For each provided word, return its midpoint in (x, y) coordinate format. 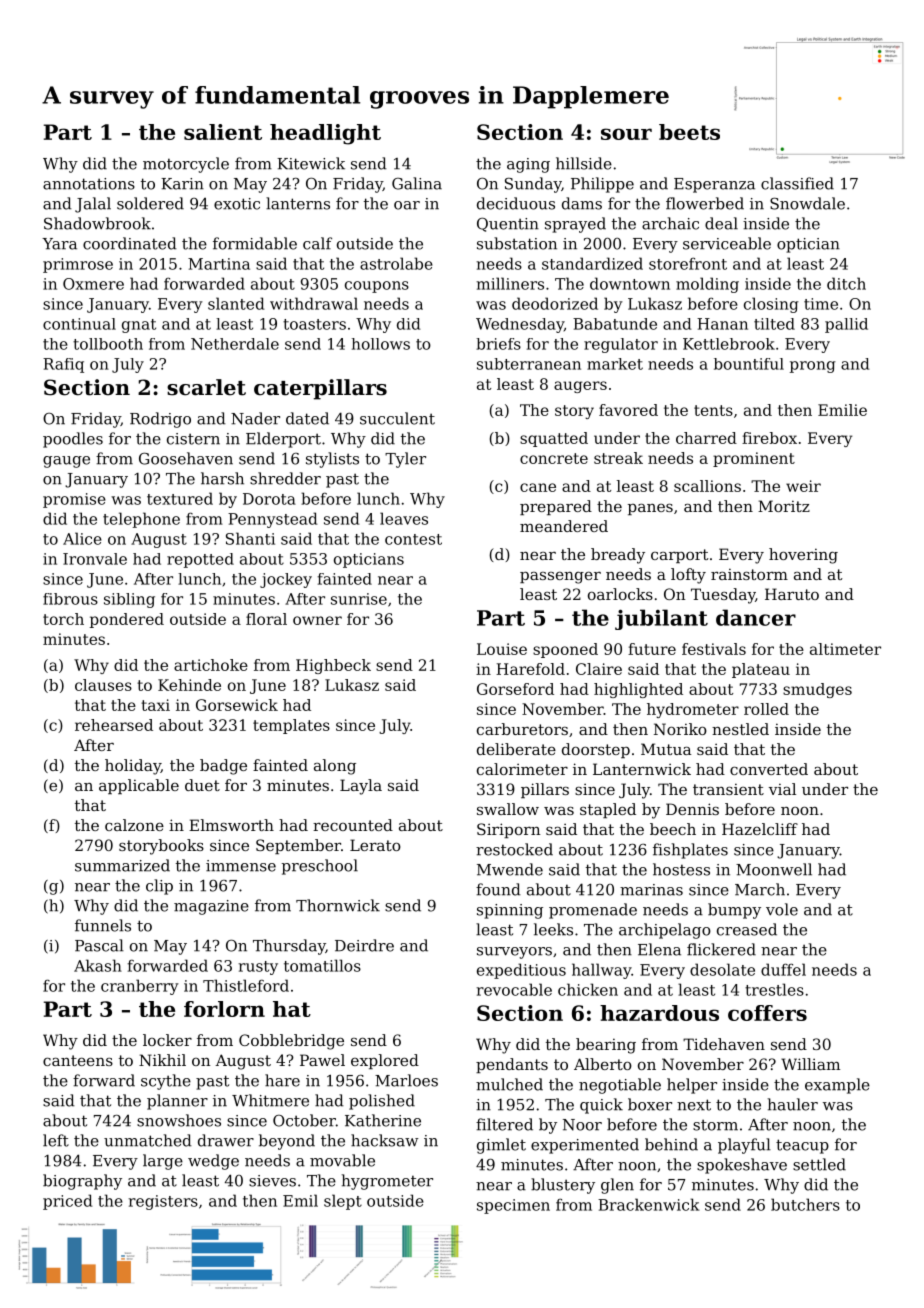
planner (177, 1102)
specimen (513, 1206)
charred (706, 438)
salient (223, 132)
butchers (805, 1204)
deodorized (555, 303)
